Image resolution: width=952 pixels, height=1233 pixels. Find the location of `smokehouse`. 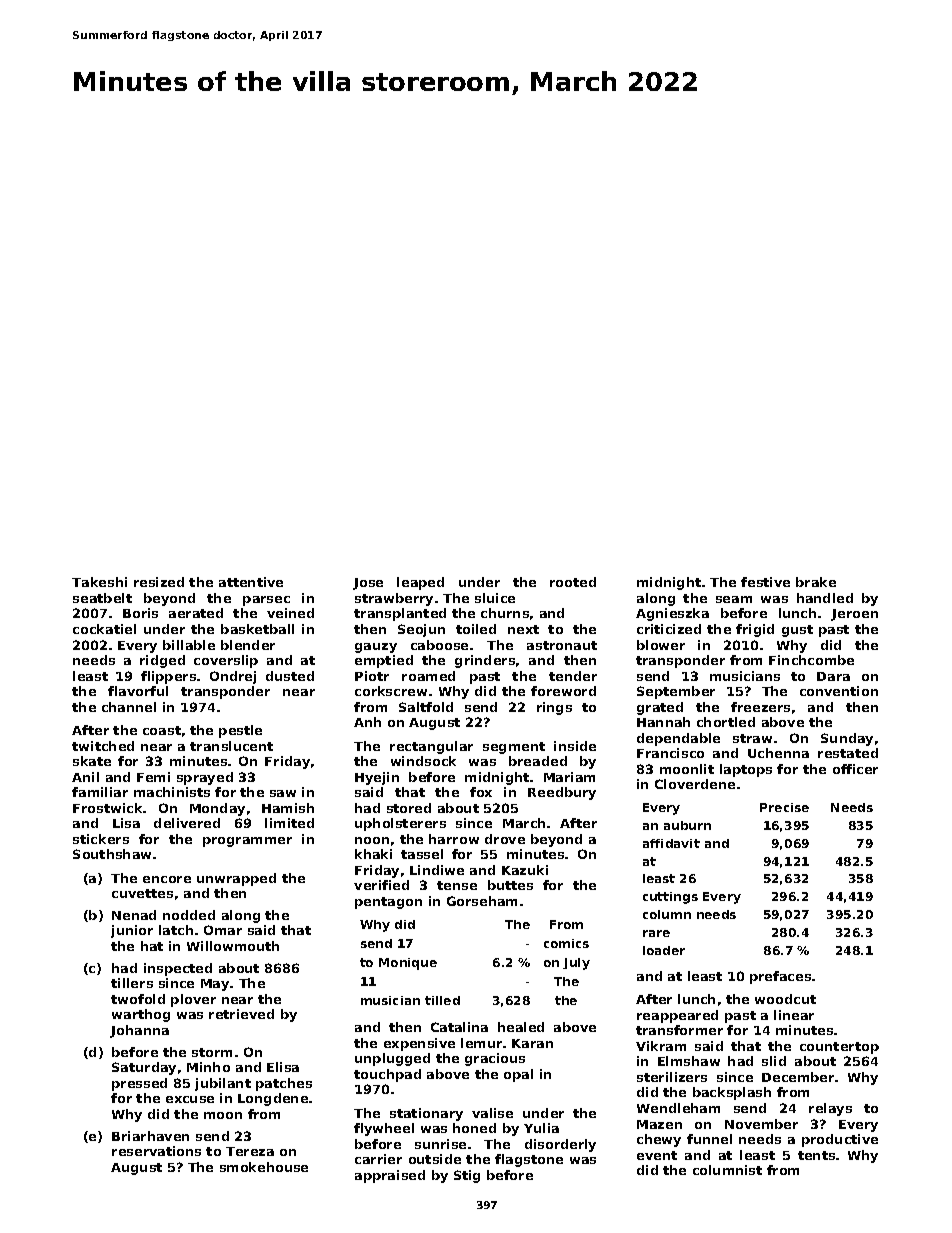

smokehouse is located at coordinates (264, 1167).
